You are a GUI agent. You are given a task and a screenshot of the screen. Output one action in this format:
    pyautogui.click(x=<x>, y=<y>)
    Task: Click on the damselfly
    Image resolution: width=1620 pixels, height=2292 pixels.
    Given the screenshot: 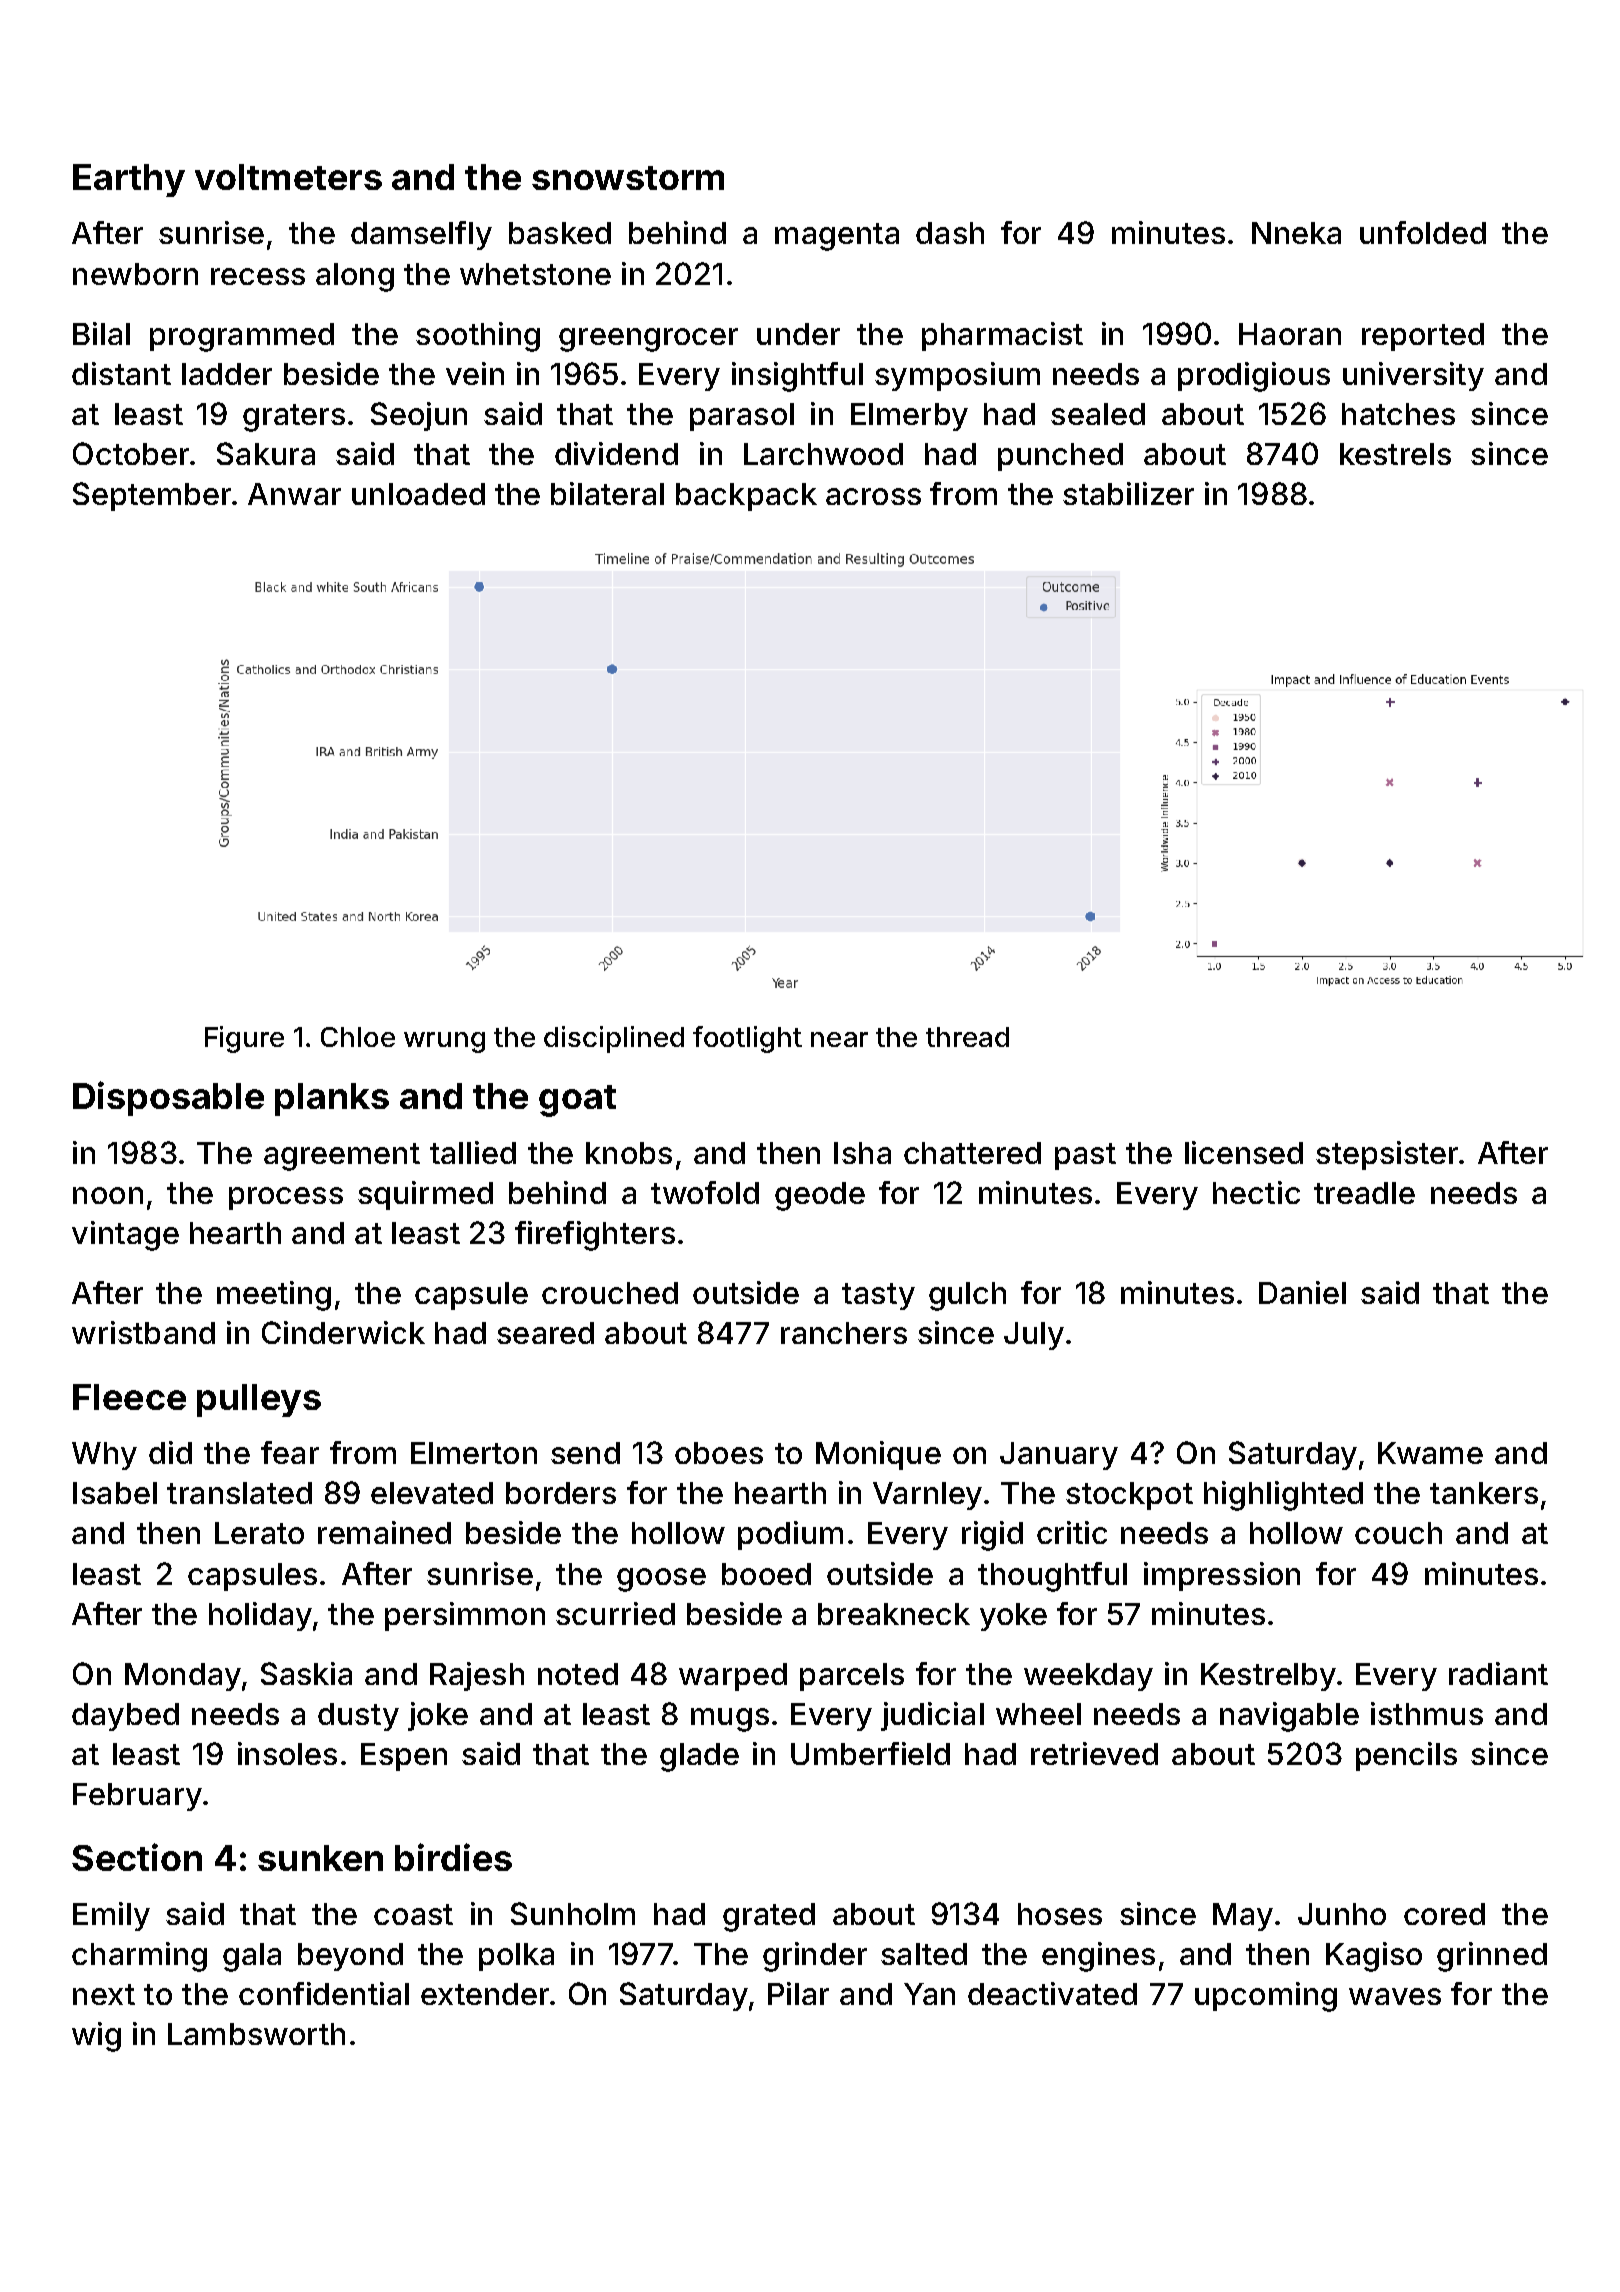 What is the action you would take?
    pyautogui.click(x=421, y=235)
